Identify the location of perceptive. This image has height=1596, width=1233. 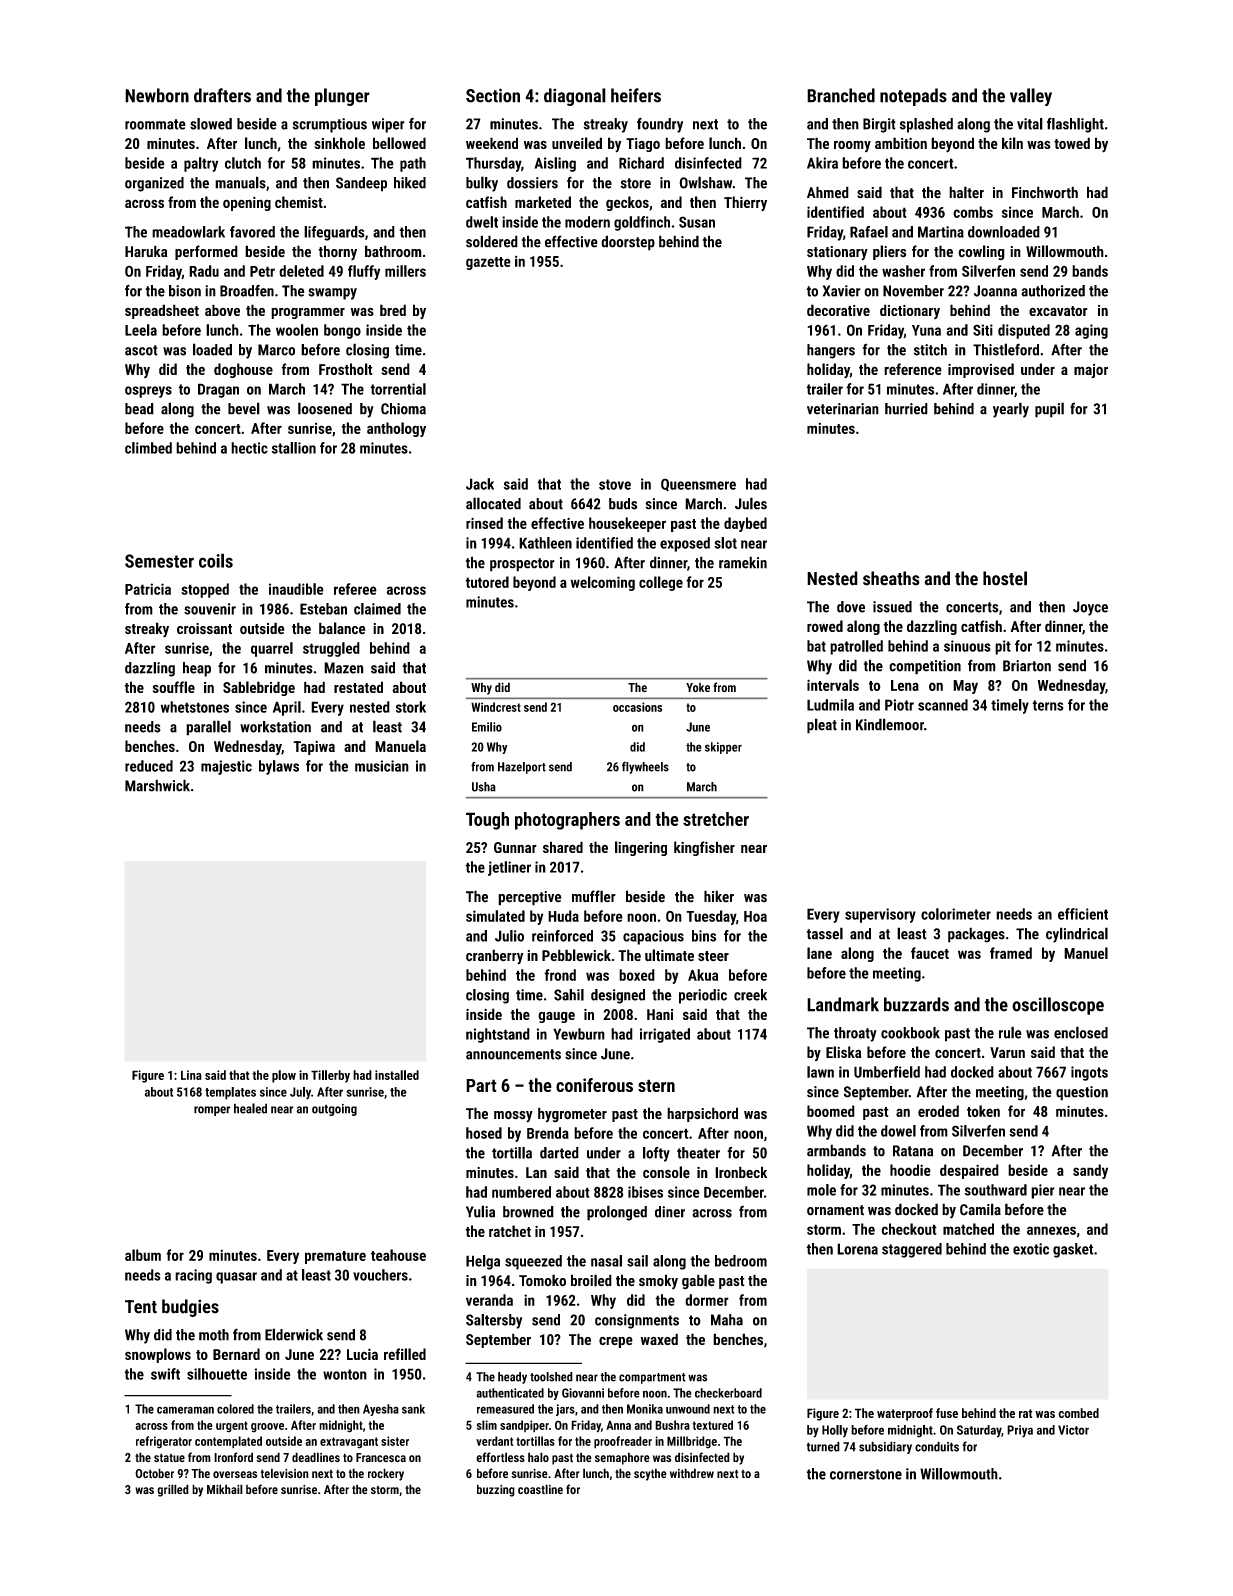
(530, 898).
